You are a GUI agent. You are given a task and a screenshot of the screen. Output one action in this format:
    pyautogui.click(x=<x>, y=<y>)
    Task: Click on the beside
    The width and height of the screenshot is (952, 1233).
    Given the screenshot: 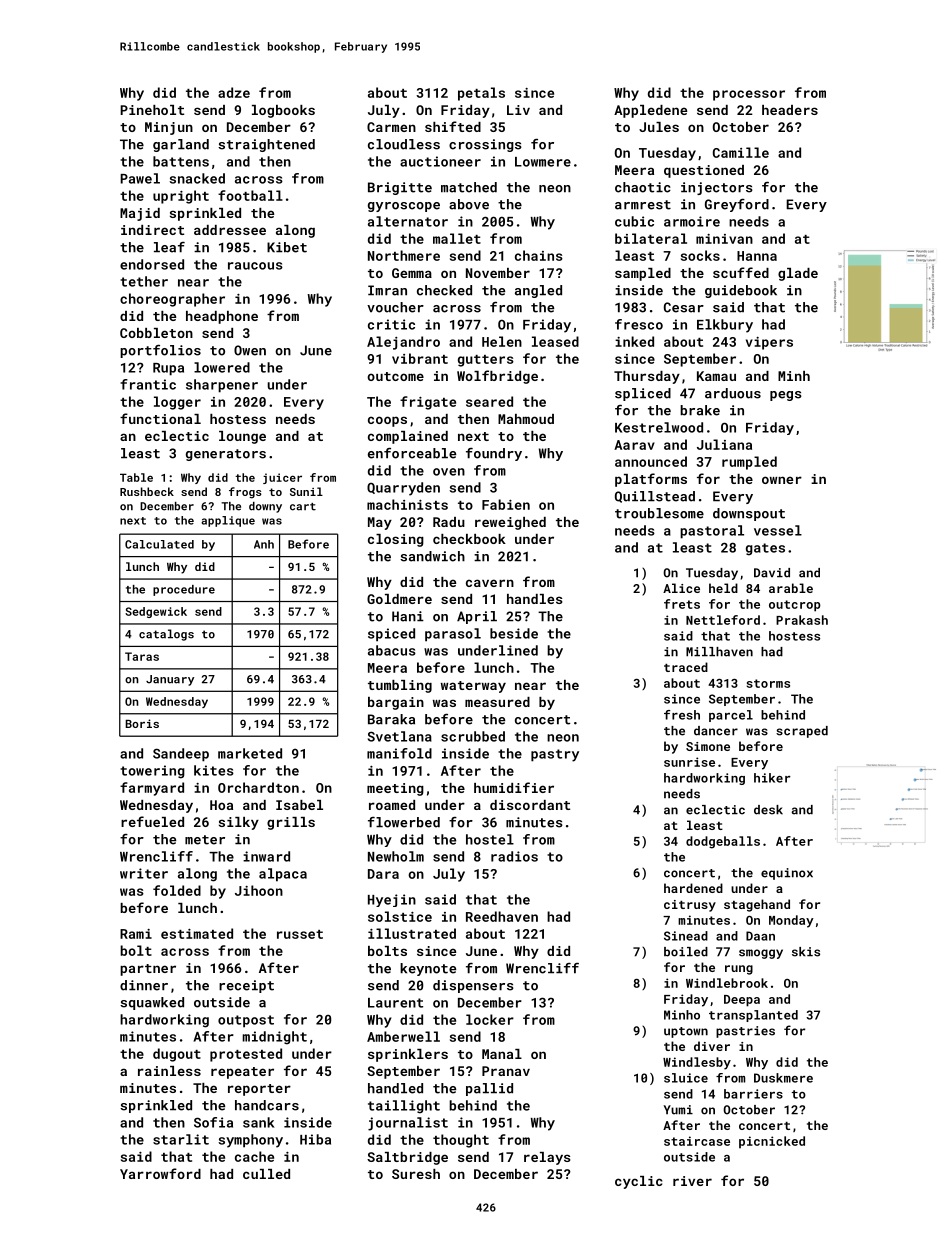 What is the action you would take?
    pyautogui.click(x=514, y=633)
